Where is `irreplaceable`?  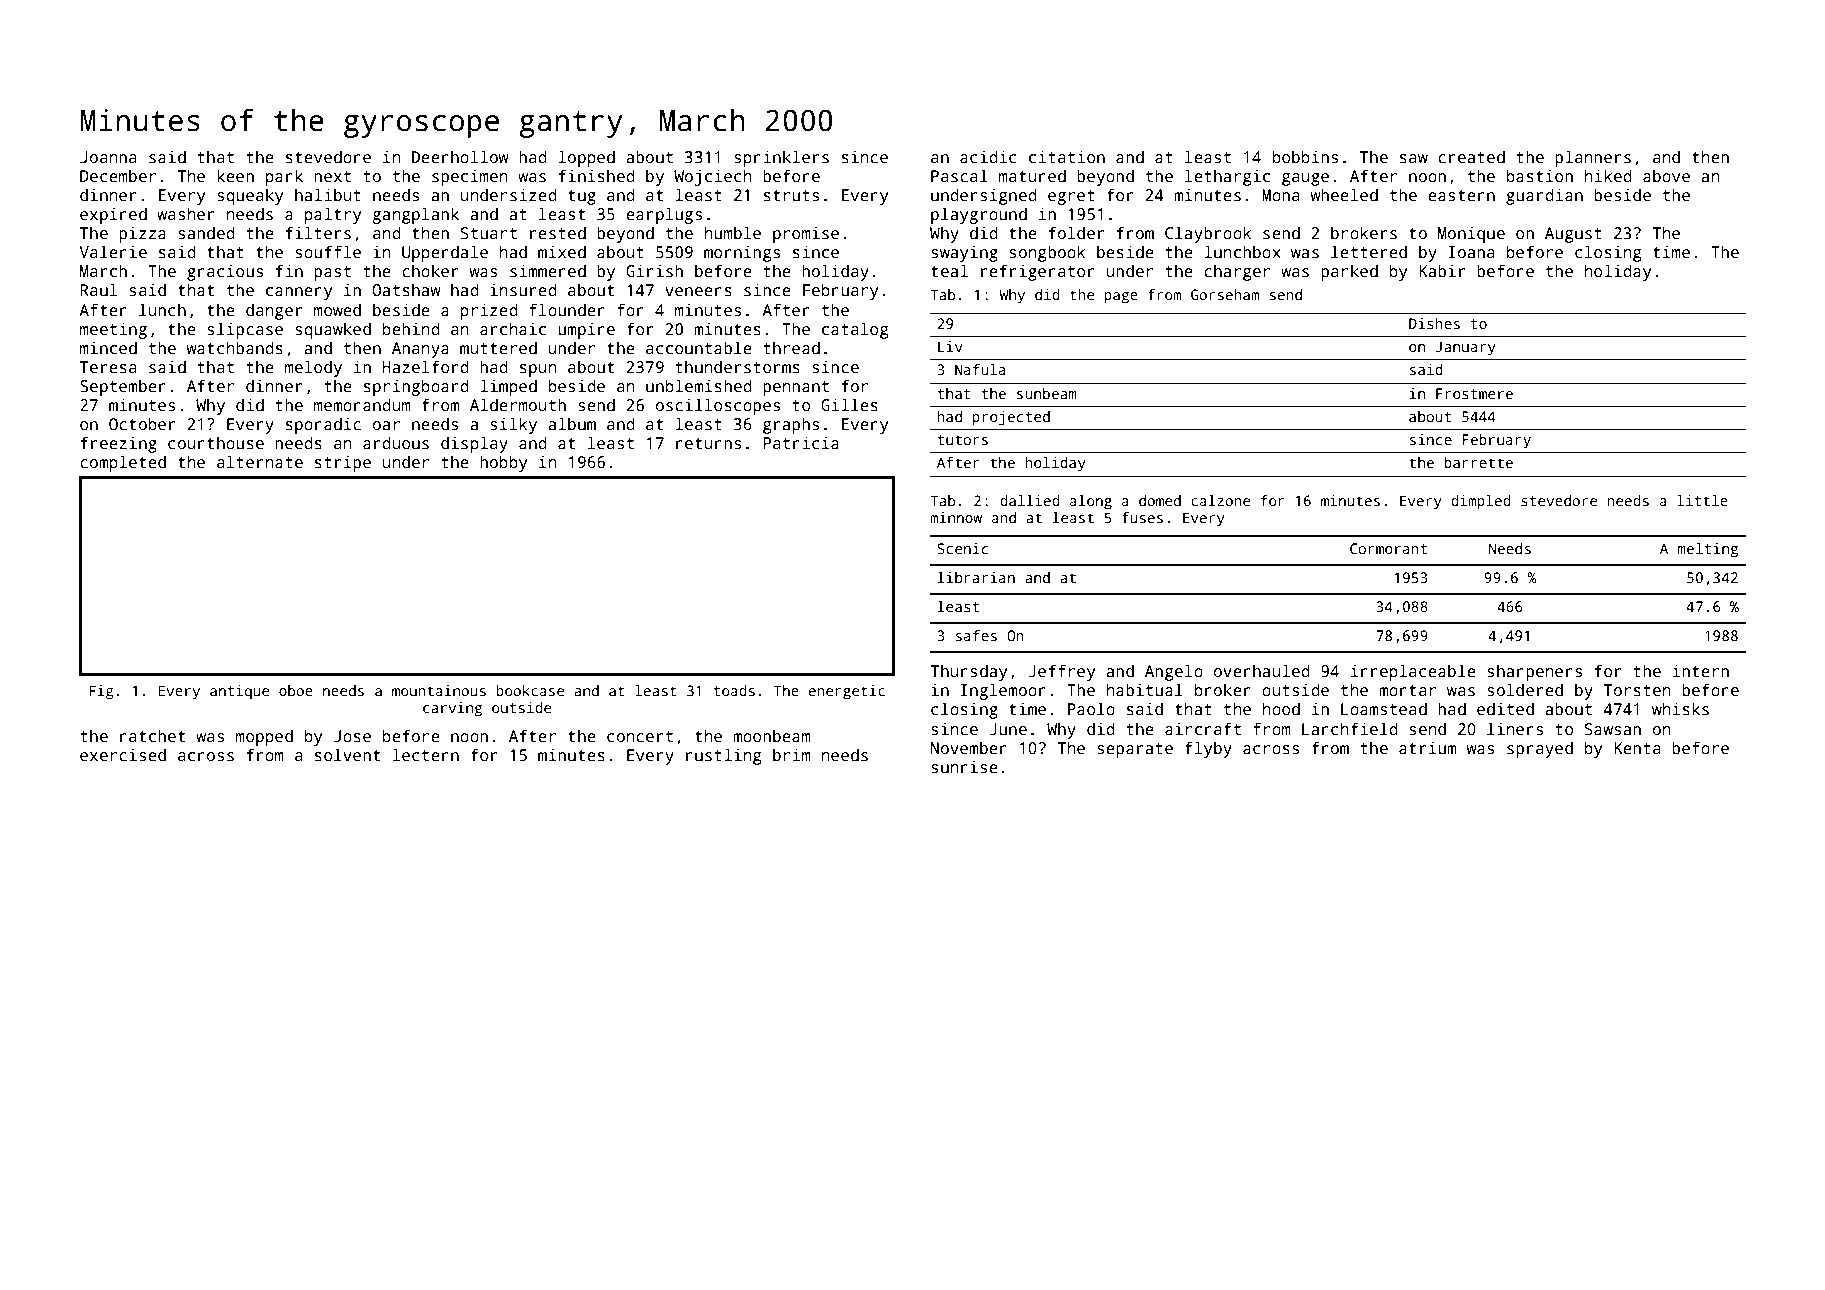 irreplaceable is located at coordinates (1413, 672).
